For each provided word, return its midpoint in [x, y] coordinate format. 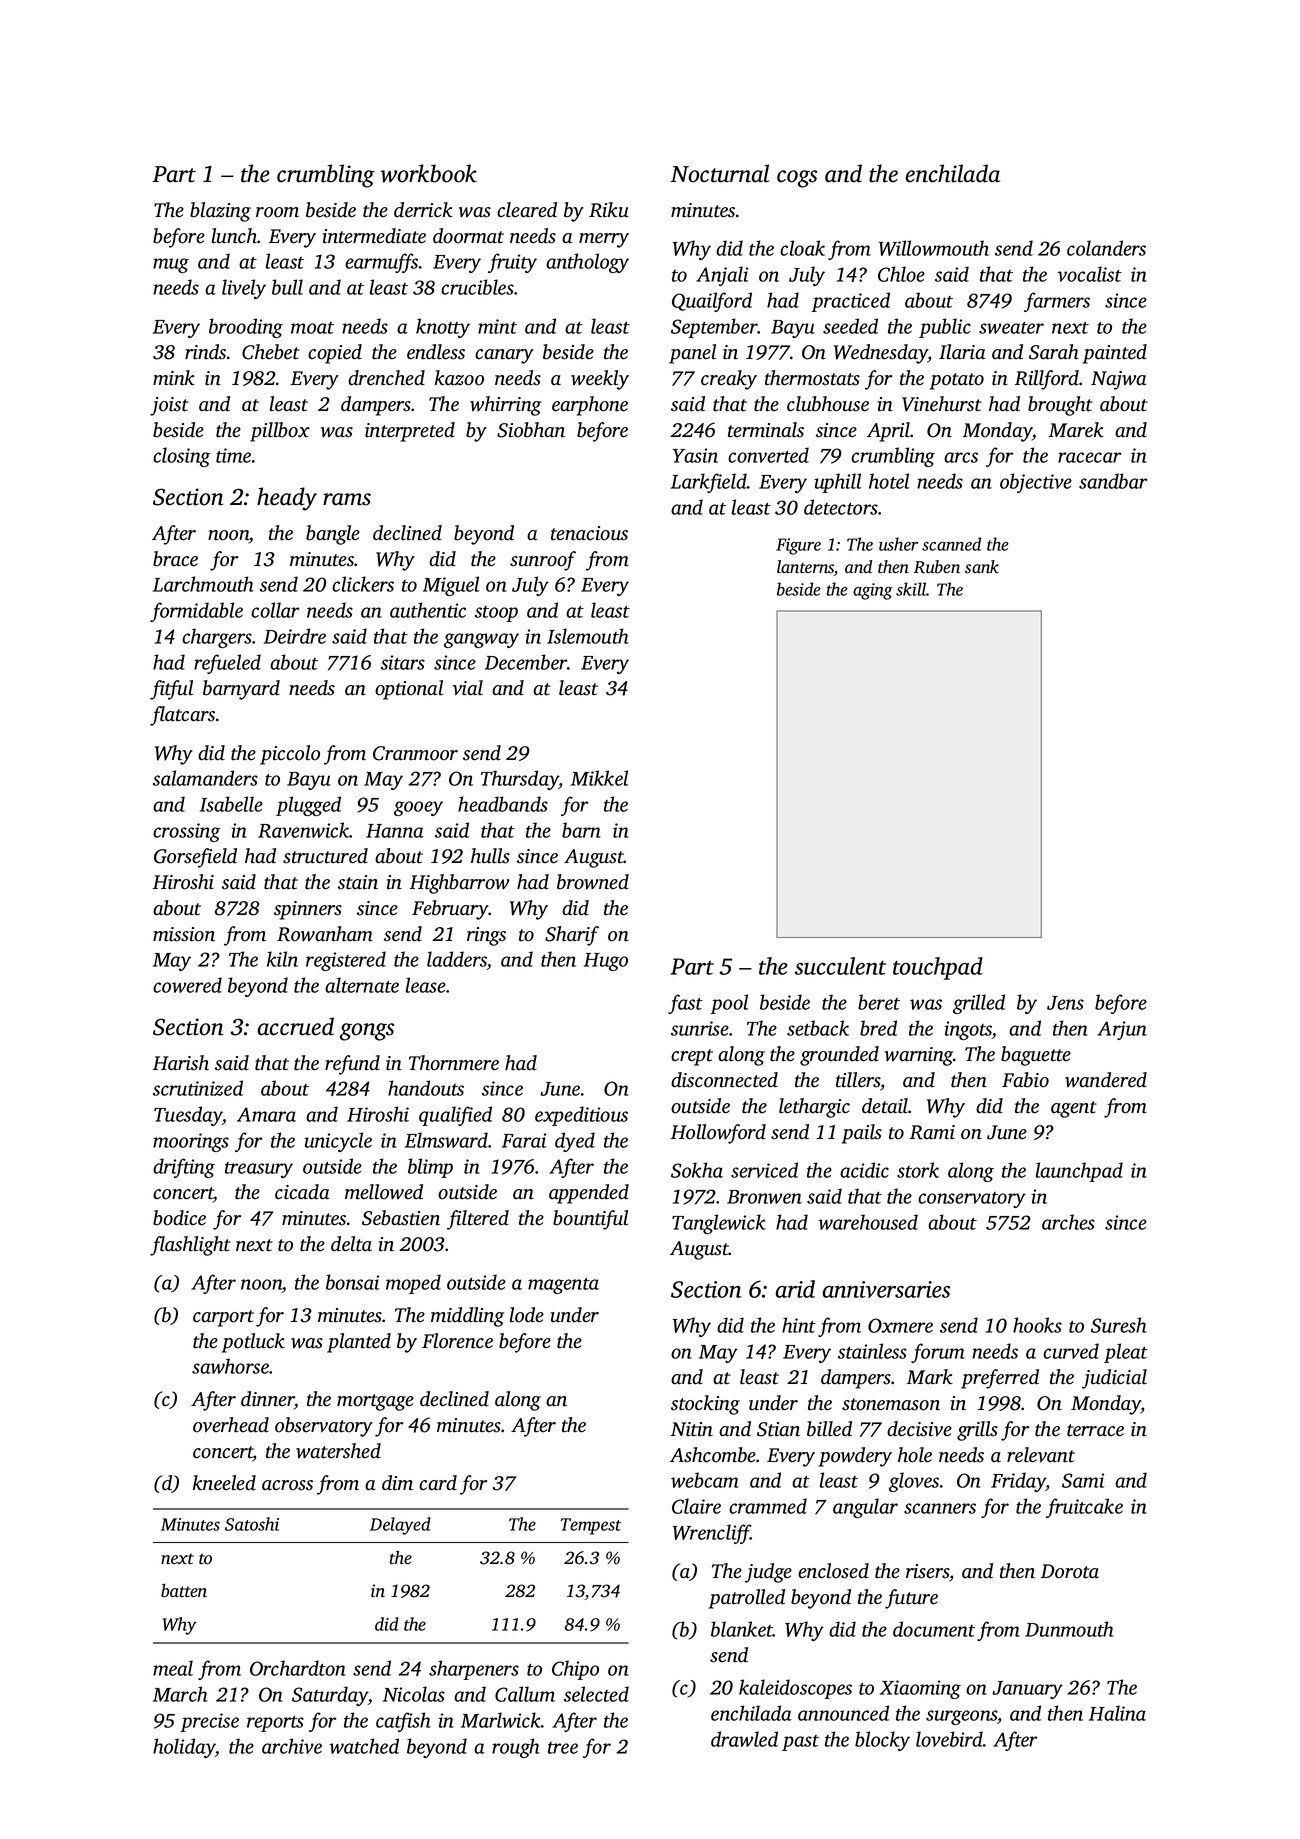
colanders [1106, 248]
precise [209, 1722]
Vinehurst [942, 404]
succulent [840, 966]
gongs [367, 1032]
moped [413, 1284]
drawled [744, 1739]
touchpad [938, 968]
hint [799, 1325]
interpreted [410, 432]
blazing [220, 212]
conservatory [972, 1200]
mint [497, 326]
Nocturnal [719, 173]
